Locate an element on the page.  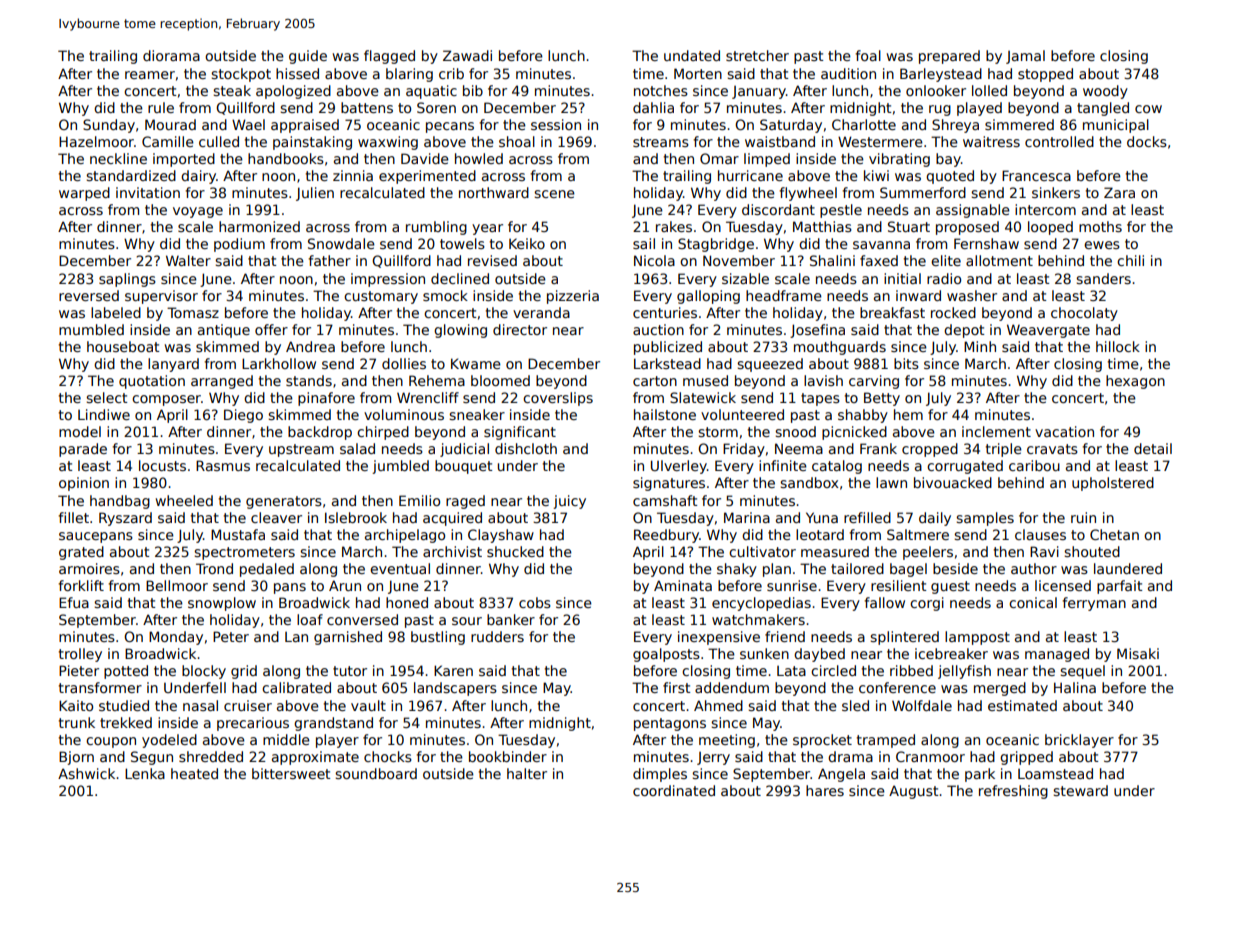
stretcher is located at coordinates (757, 55).
